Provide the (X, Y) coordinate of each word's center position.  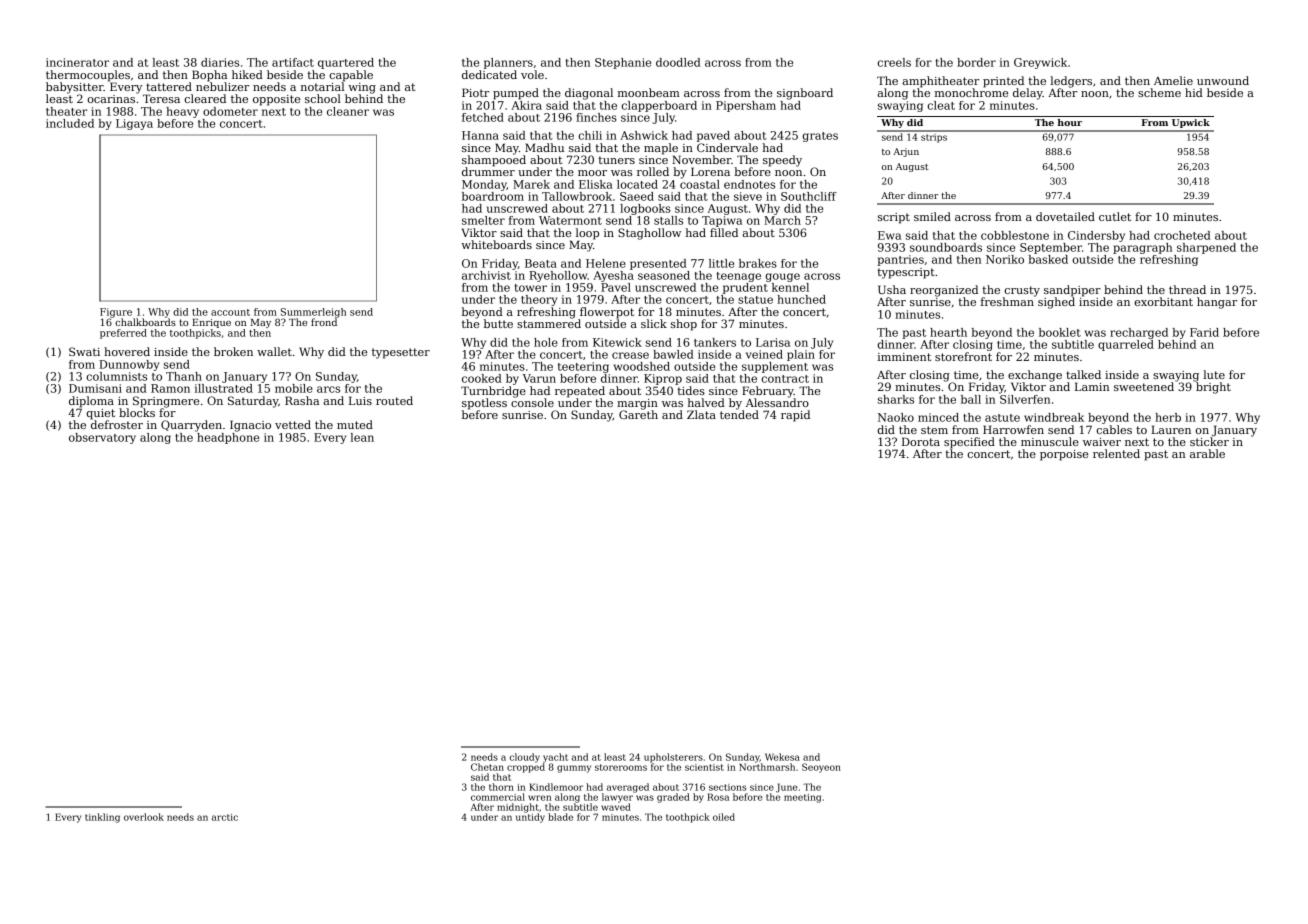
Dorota (921, 441)
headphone (228, 438)
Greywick (1040, 63)
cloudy (525, 758)
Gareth (638, 414)
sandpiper (1072, 291)
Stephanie (623, 63)
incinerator (77, 62)
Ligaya (134, 124)
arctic (225, 817)
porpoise (1064, 455)
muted (355, 424)
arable (1207, 453)
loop (587, 234)
